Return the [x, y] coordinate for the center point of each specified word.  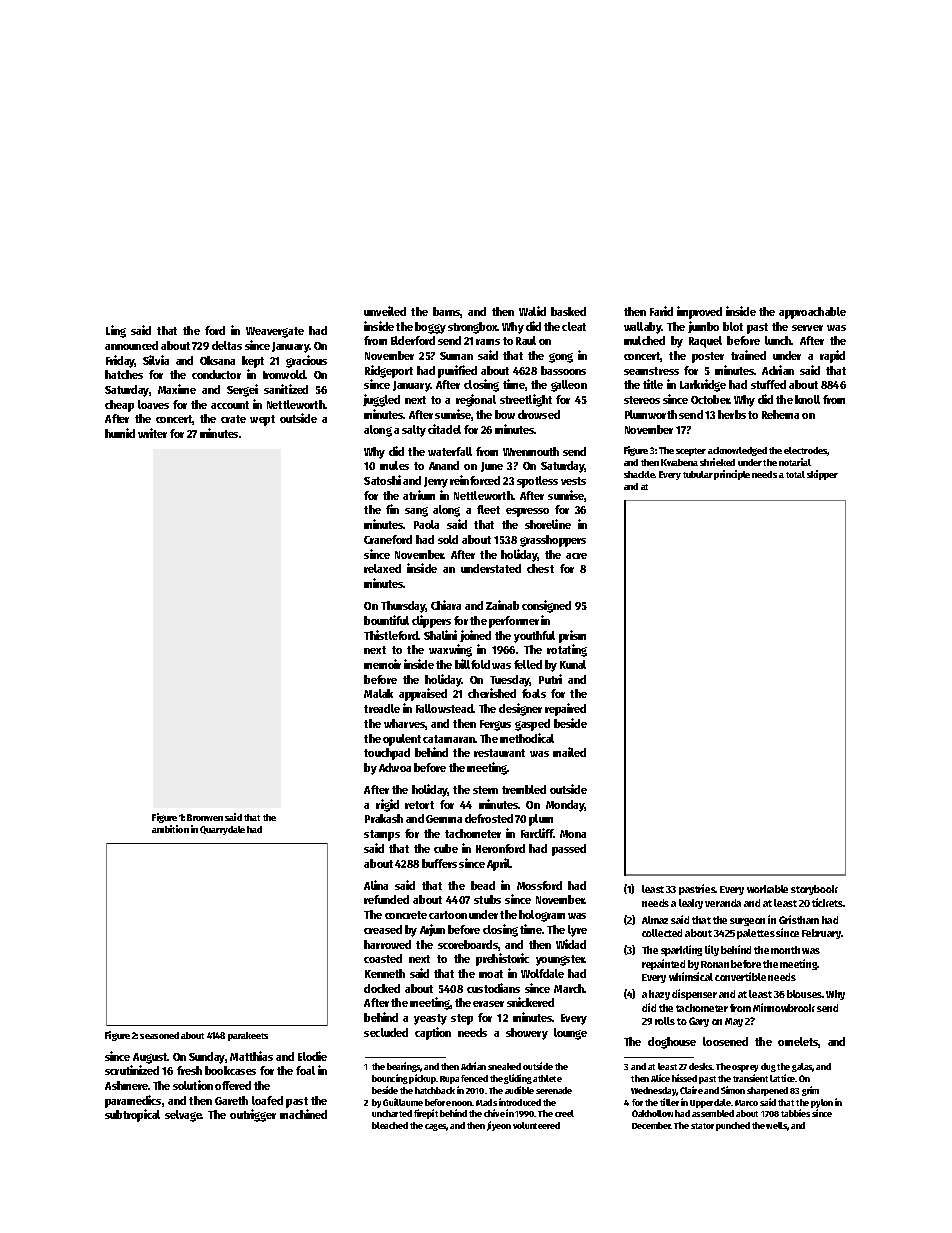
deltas [227, 345]
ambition [170, 829]
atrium [419, 495]
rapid [832, 356]
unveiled [385, 311]
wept [262, 420]
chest [540, 568]
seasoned [159, 1035]
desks [701, 1066]
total [795, 474]
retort [419, 805]
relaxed [382, 568]
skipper [822, 475]
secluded [386, 1032]
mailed [569, 752]
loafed [267, 1100]
